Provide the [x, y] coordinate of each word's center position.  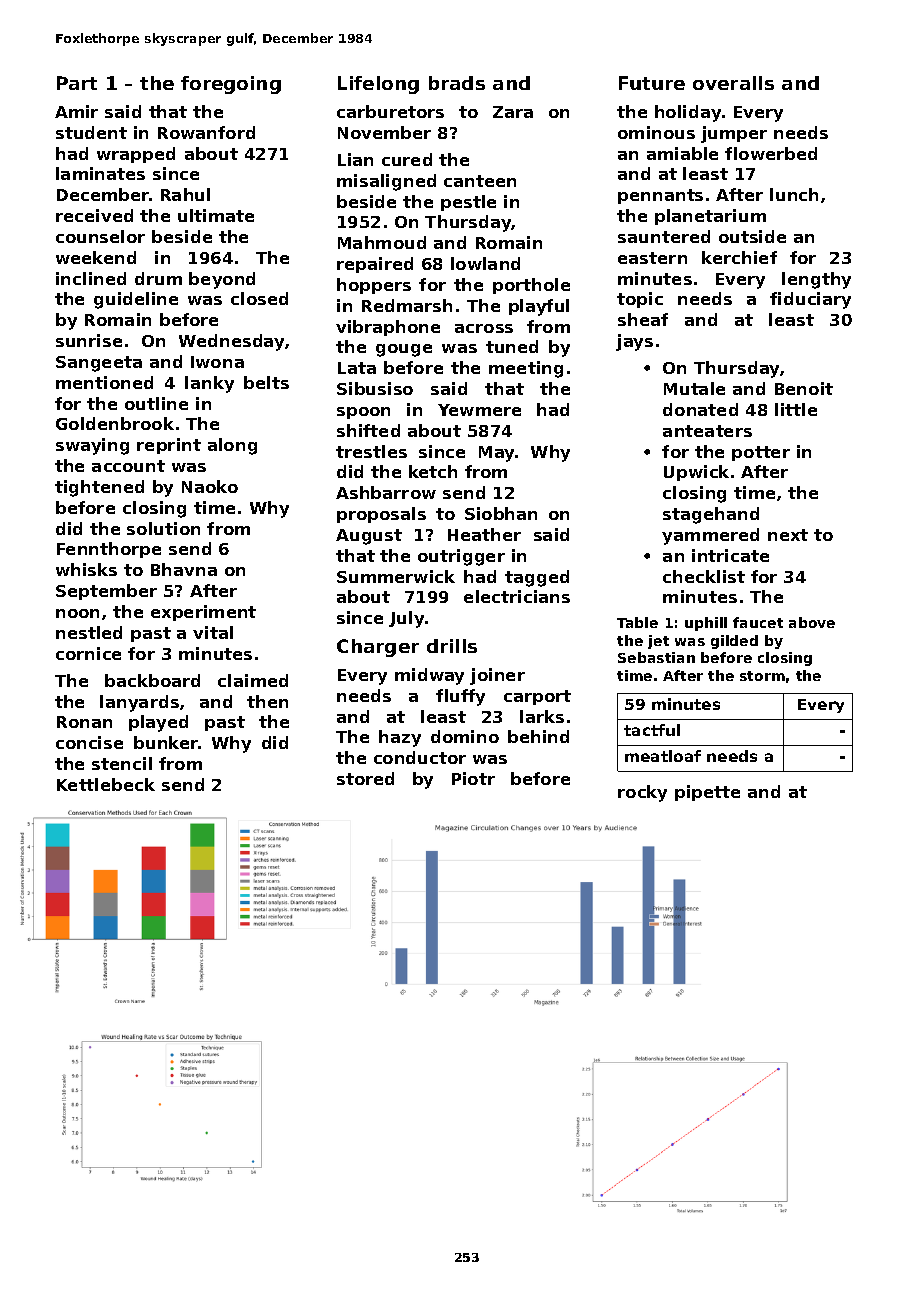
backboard [152, 680]
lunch [794, 194]
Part [77, 83]
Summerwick [396, 576]
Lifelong [378, 85]
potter [761, 453]
